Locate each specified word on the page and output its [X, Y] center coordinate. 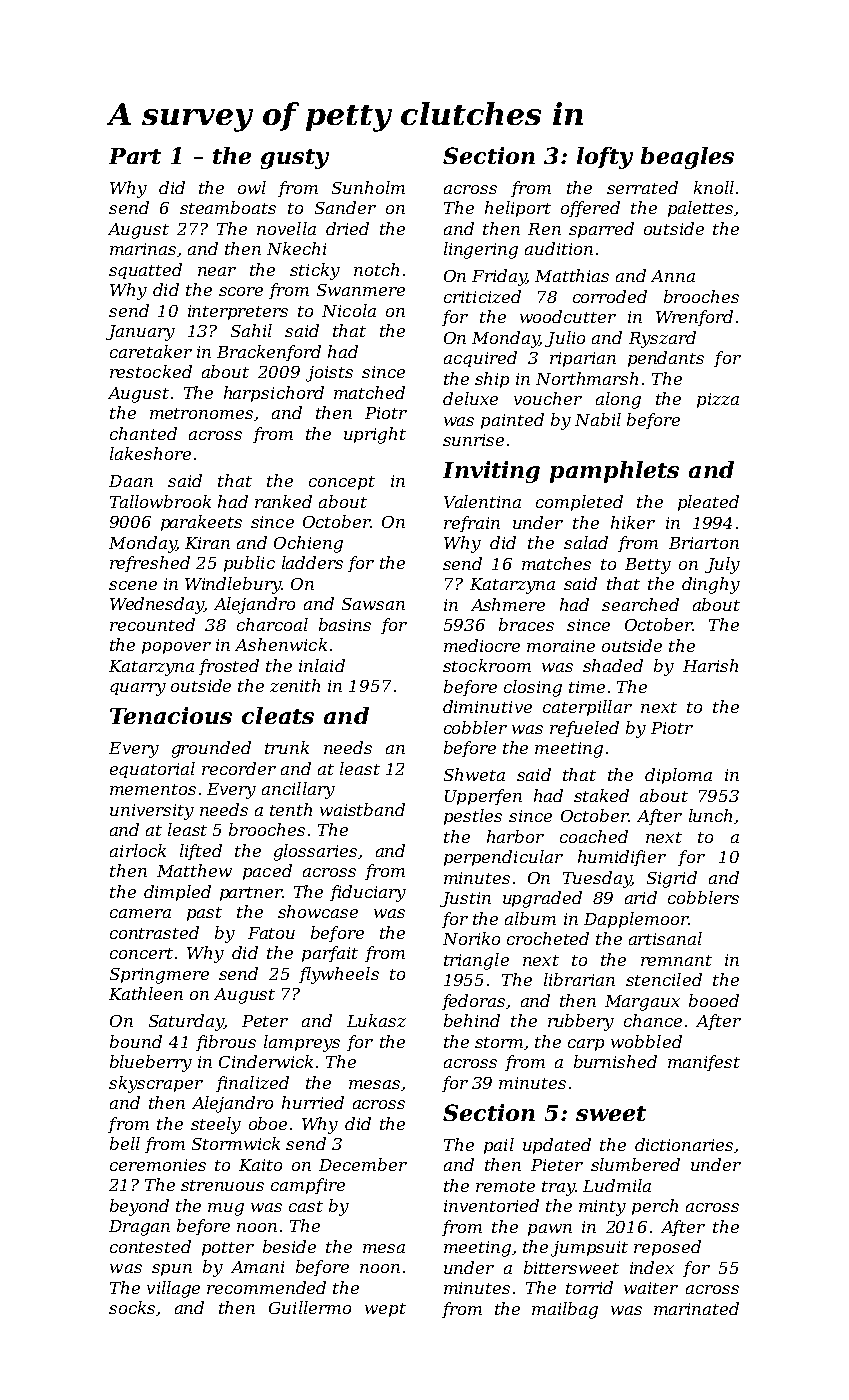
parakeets [201, 523]
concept [342, 483]
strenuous [222, 1185]
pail [499, 1146]
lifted [201, 852]
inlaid [322, 665]
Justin [465, 899]
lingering [481, 250]
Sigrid [672, 879]
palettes [700, 209]
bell [125, 1143]
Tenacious [171, 715]
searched [640, 604]
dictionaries [684, 1144]
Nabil [598, 419]
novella [286, 228]
